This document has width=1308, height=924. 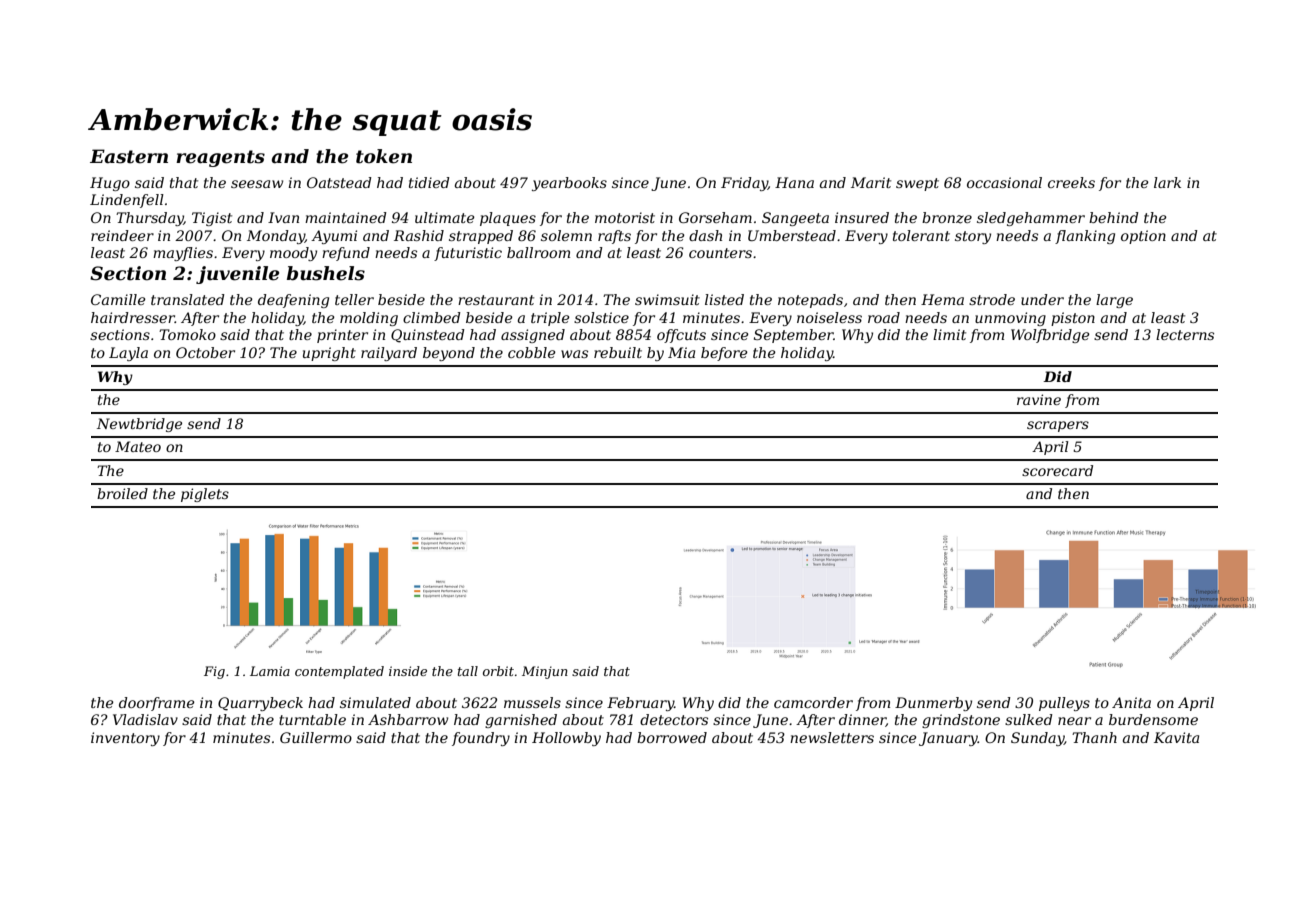 I want to click on camcorder, so click(x=813, y=702).
